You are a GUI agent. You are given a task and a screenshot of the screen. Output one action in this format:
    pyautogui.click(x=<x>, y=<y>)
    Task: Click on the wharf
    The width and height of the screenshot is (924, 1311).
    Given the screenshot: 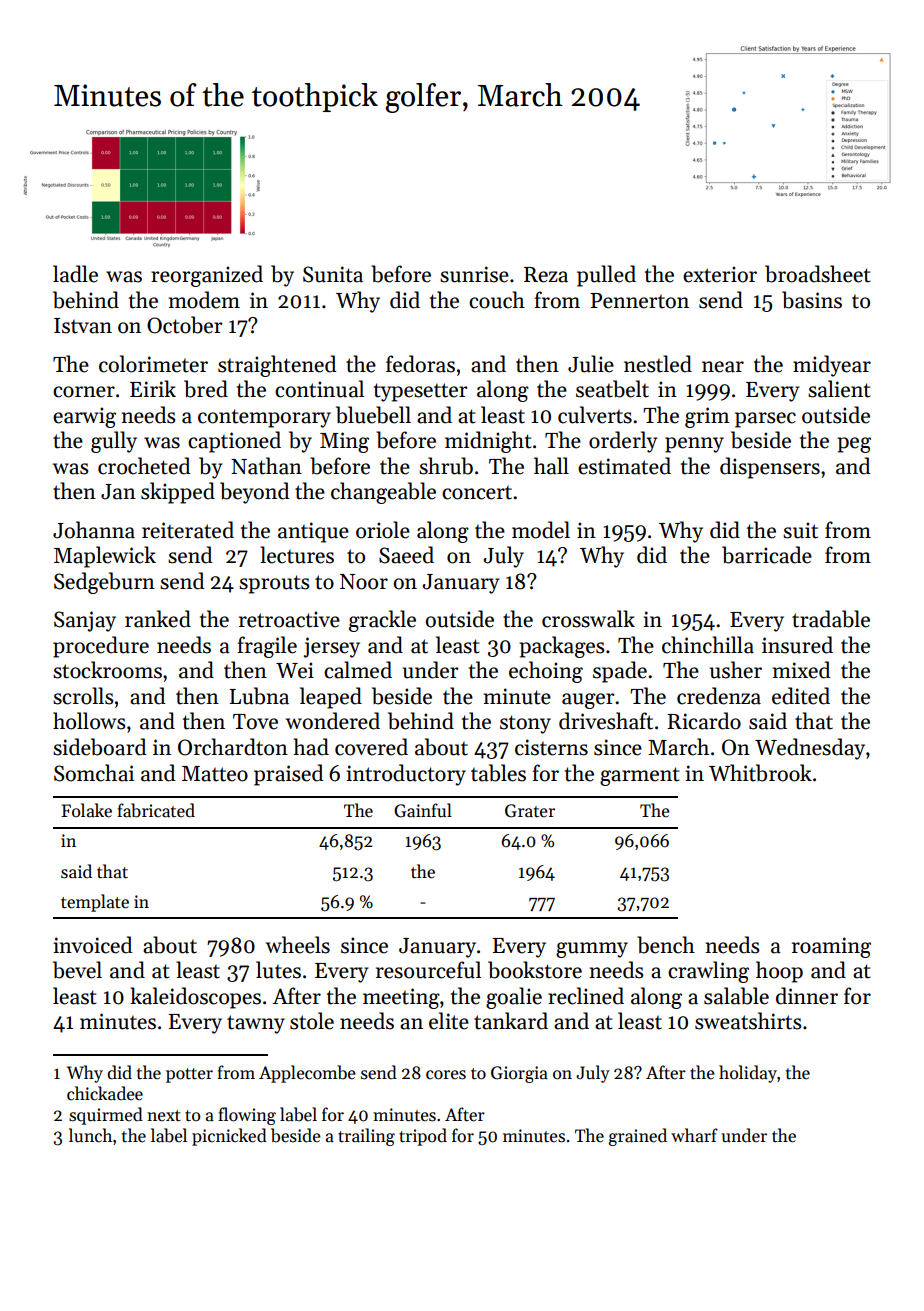 What is the action you would take?
    pyautogui.click(x=694, y=1135)
